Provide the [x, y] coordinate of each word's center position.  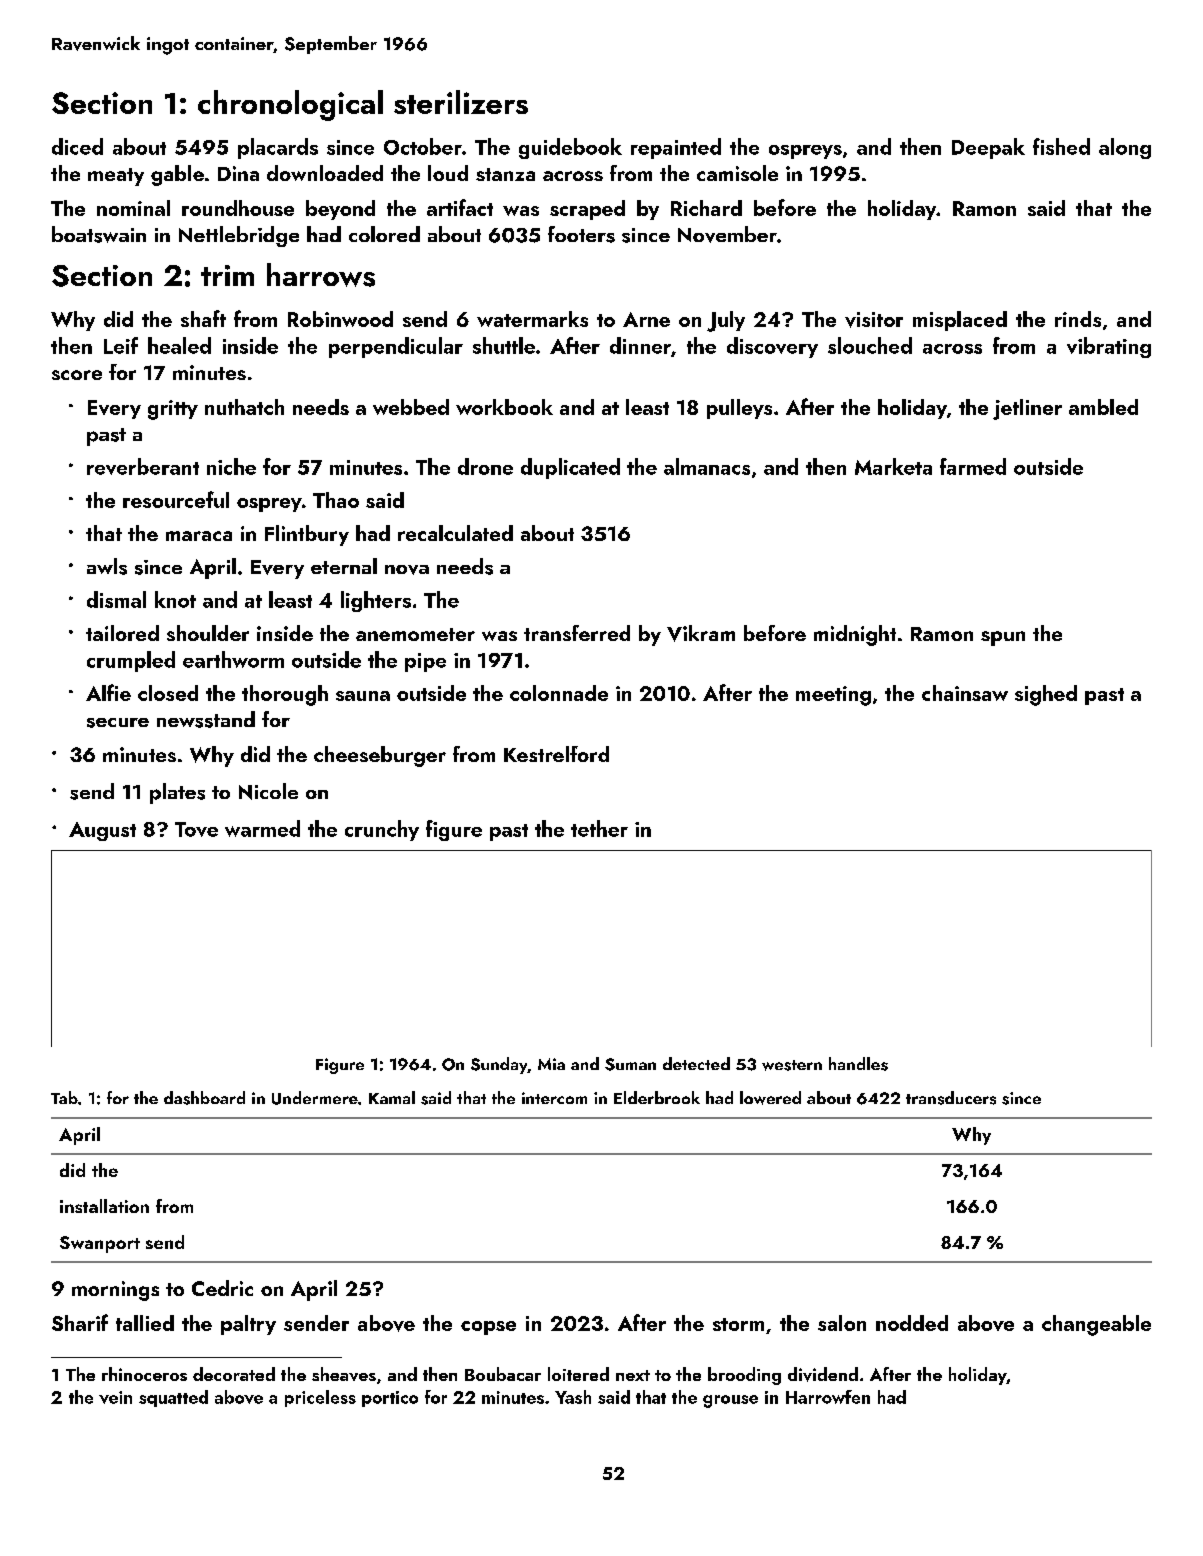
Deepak [988, 148]
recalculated [455, 533]
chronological [290, 105]
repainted [676, 148]
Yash [573, 1397]
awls [107, 566]
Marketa [893, 466]
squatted [173, 1398]
